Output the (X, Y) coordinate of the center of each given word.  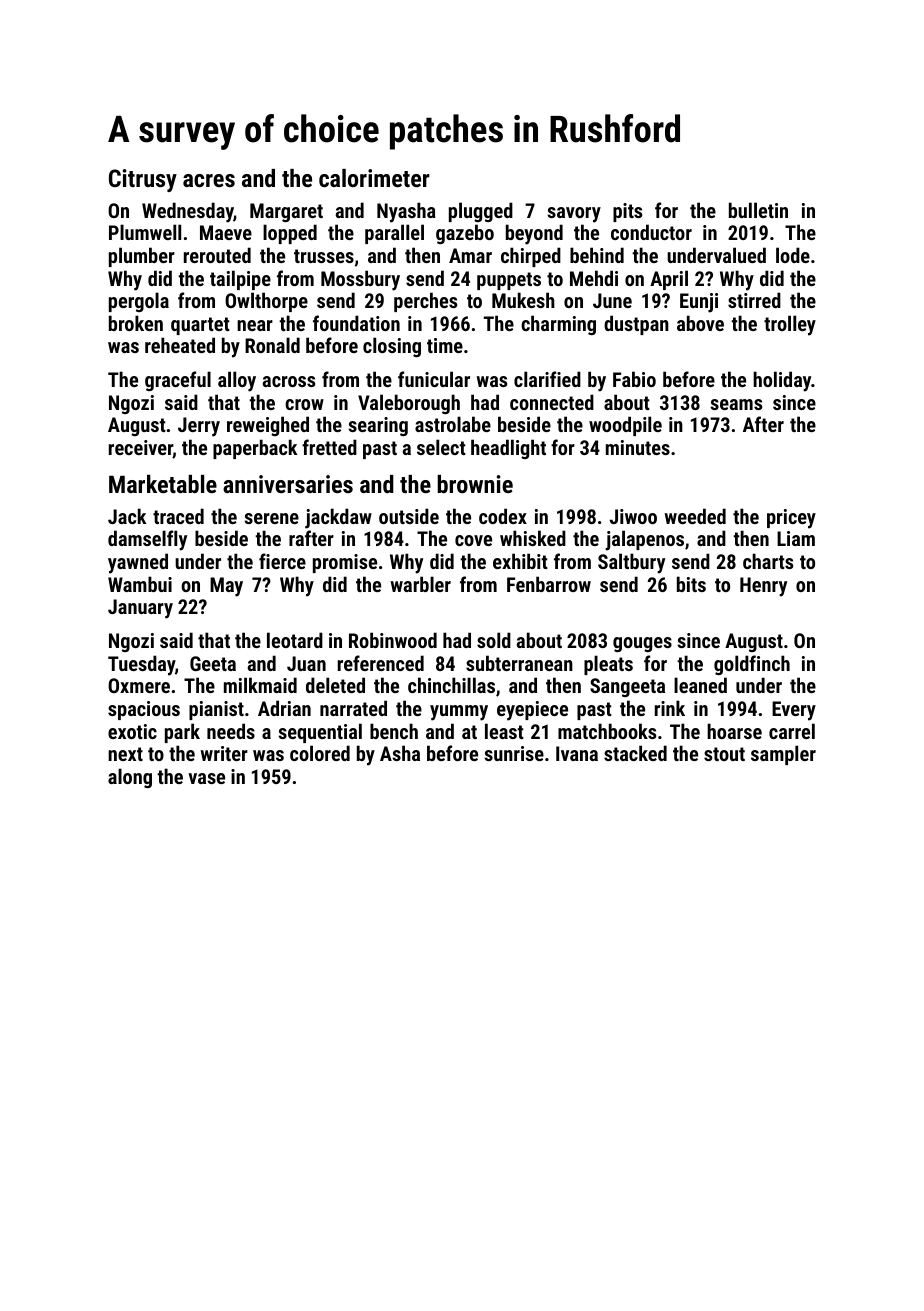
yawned (138, 563)
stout (724, 754)
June (612, 300)
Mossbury (360, 280)
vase (206, 778)
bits (691, 584)
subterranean (519, 663)
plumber (142, 257)
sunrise (514, 753)
